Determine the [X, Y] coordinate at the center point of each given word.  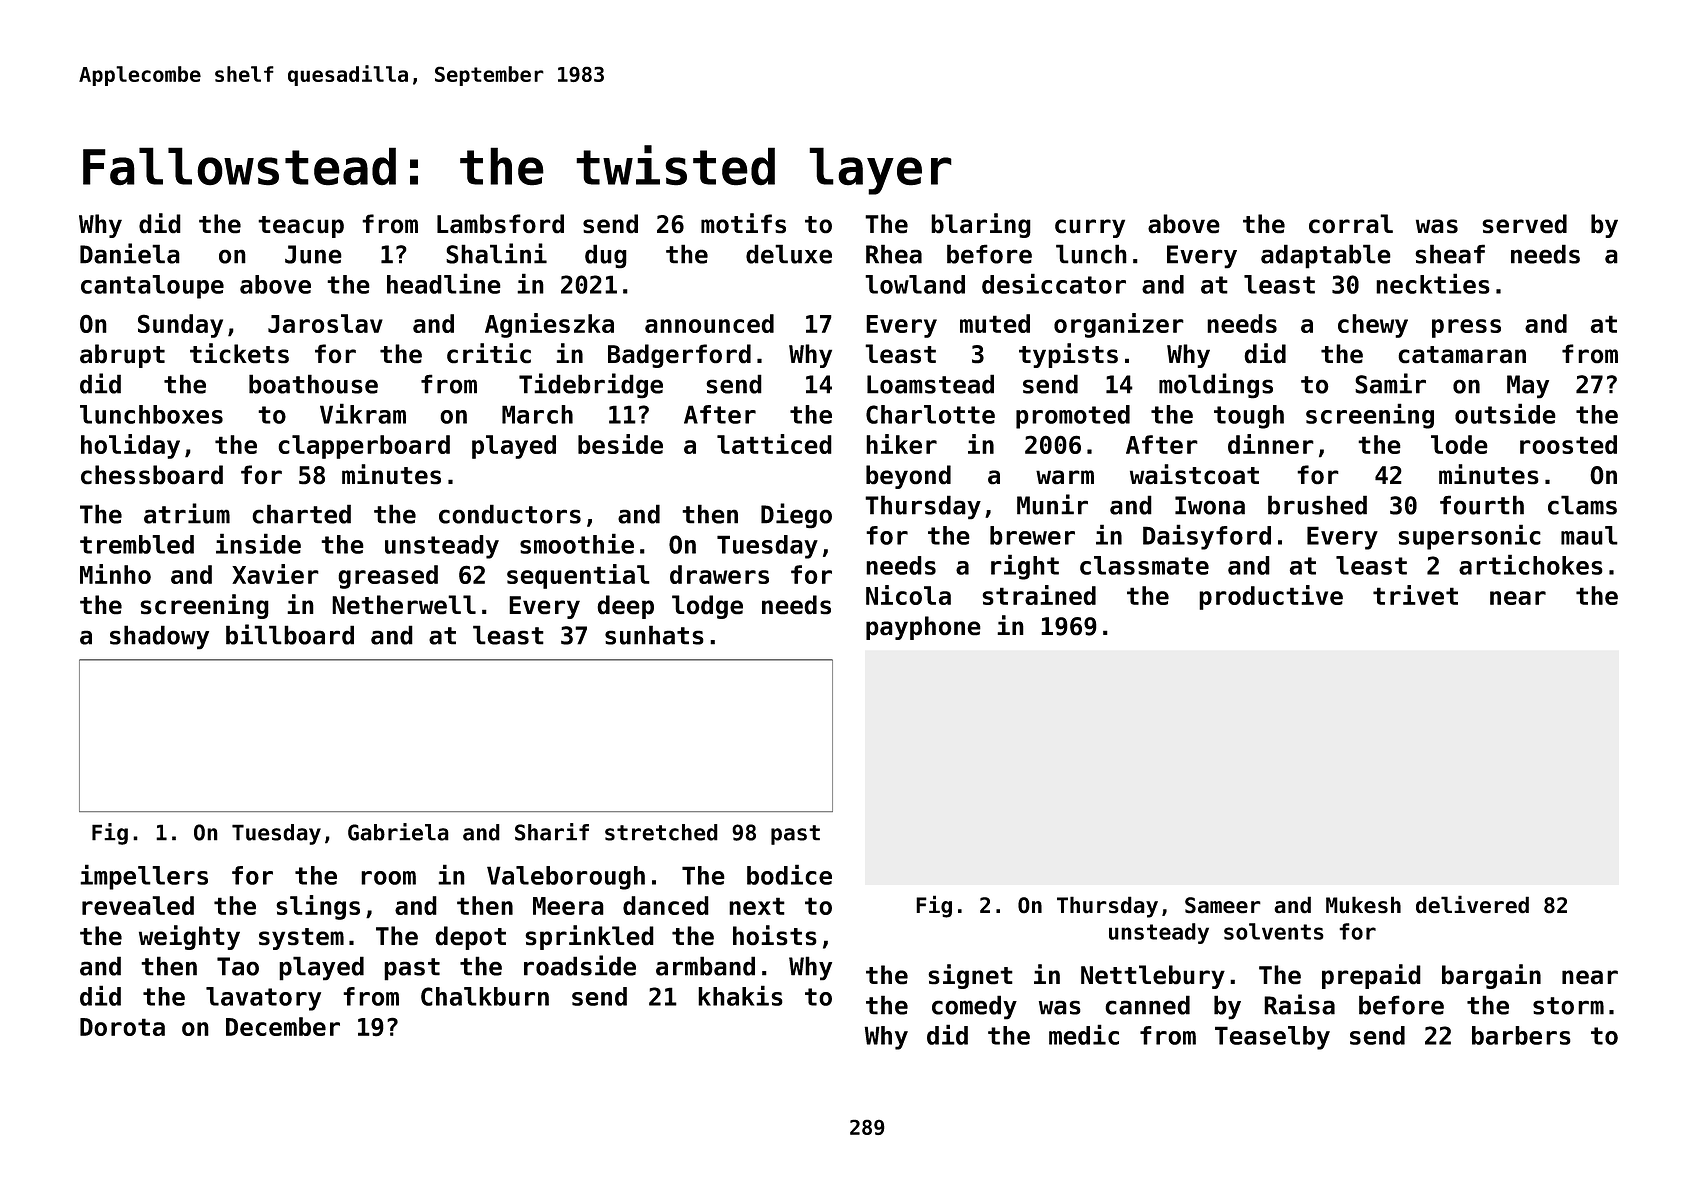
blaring [981, 225]
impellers [144, 877]
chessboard [152, 475]
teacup [301, 227]
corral [1351, 224]
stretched [661, 832]
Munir [1052, 504]
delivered [1472, 904]
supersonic [1470, 537]
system [301, 939]
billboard [290, 634]
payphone [923, 628]
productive [1271, 597]
